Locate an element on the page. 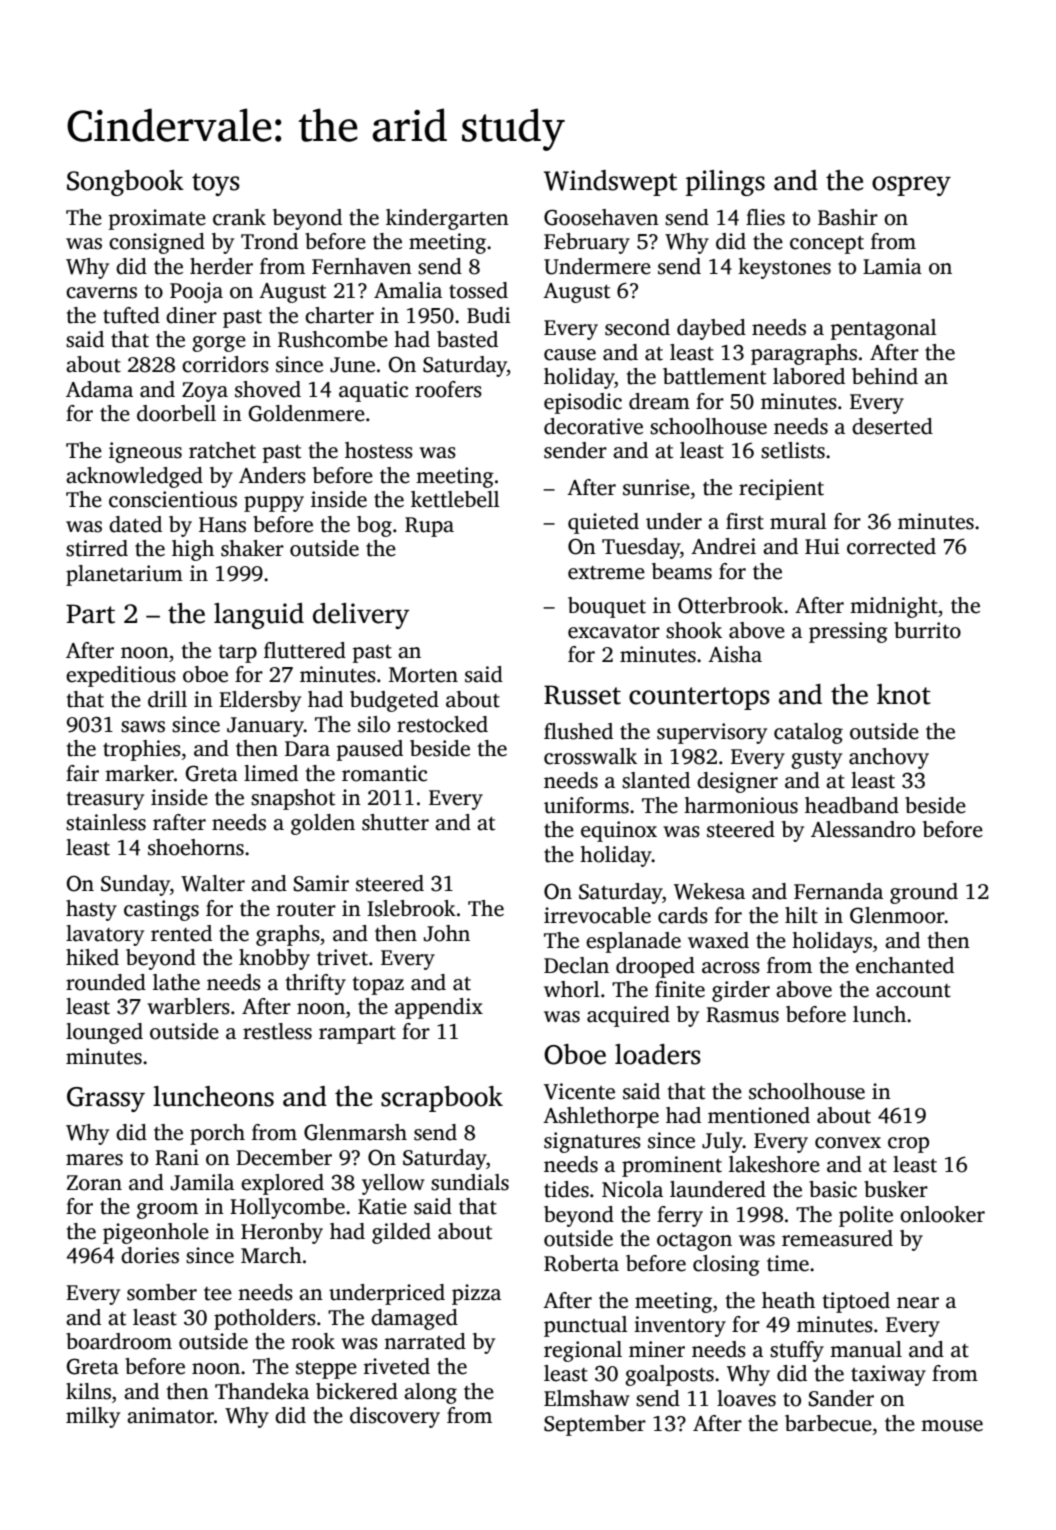 This image has width=1056, height=1530. dated is located at coordinates (135, 524).
